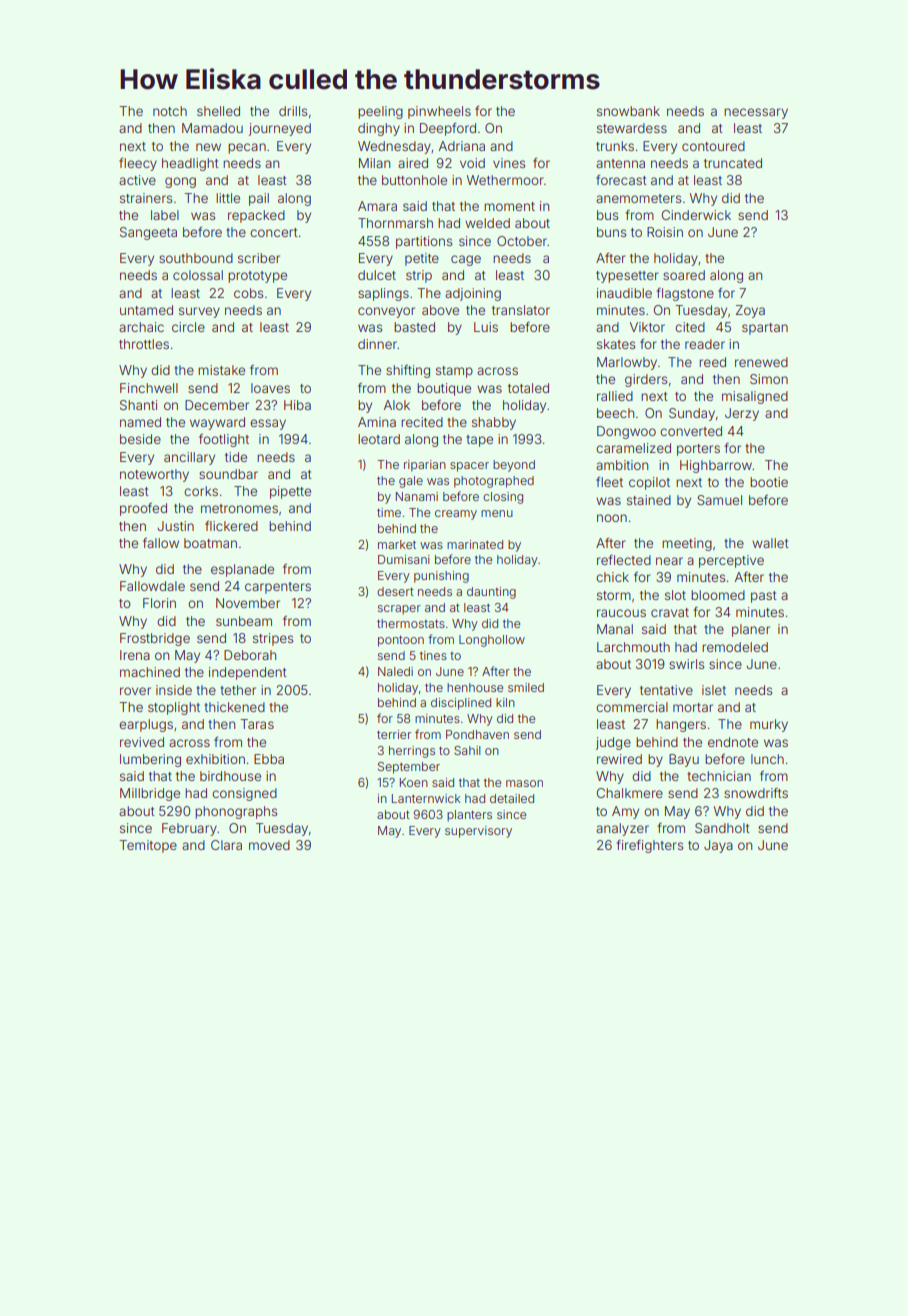  I want to click on thermostats, so click(411, 623).
